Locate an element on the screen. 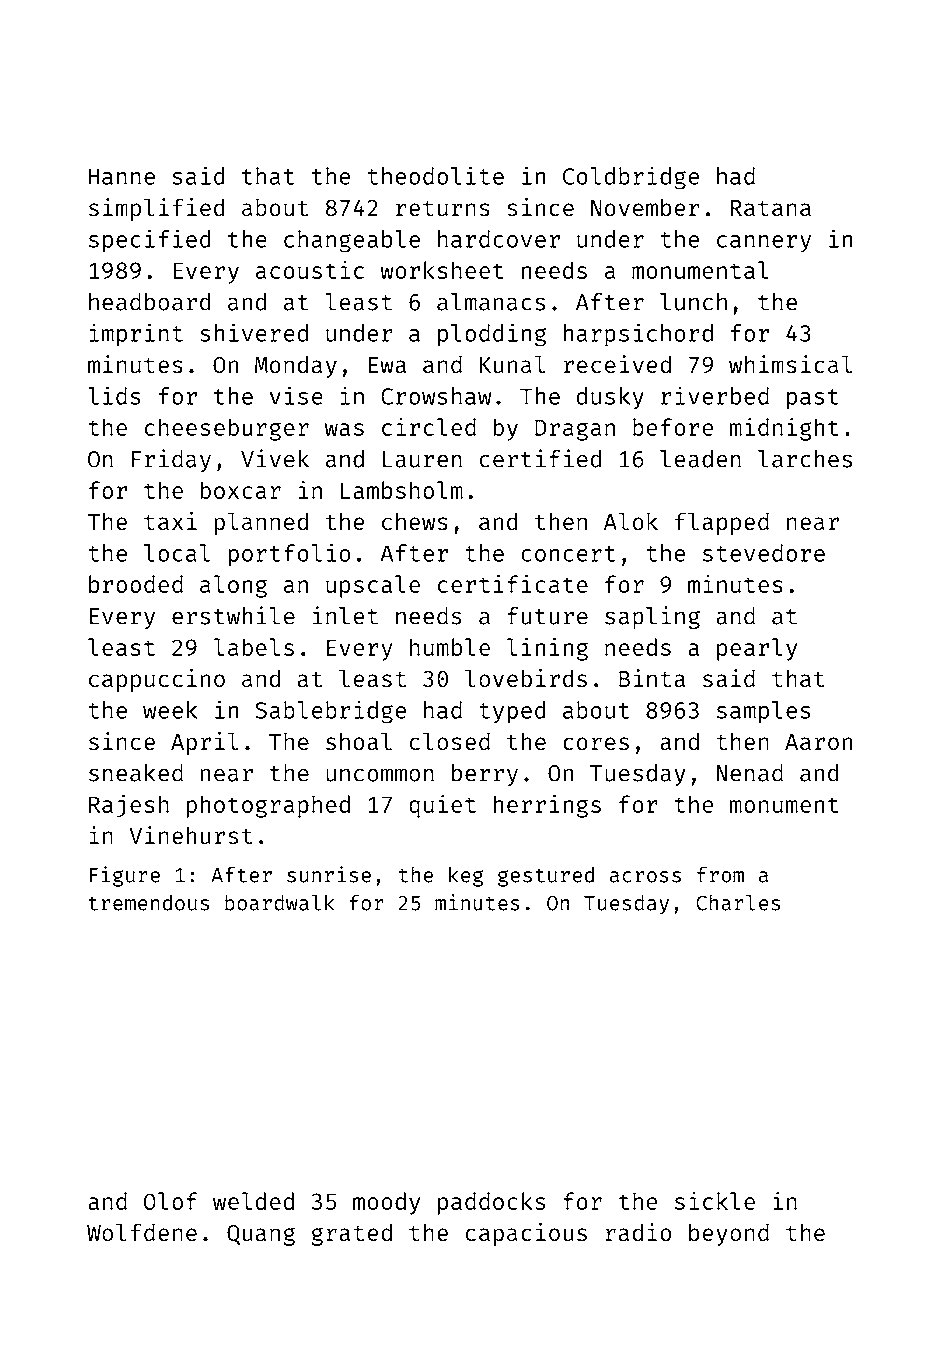  capacious is located at coordinates (526, 1234).
